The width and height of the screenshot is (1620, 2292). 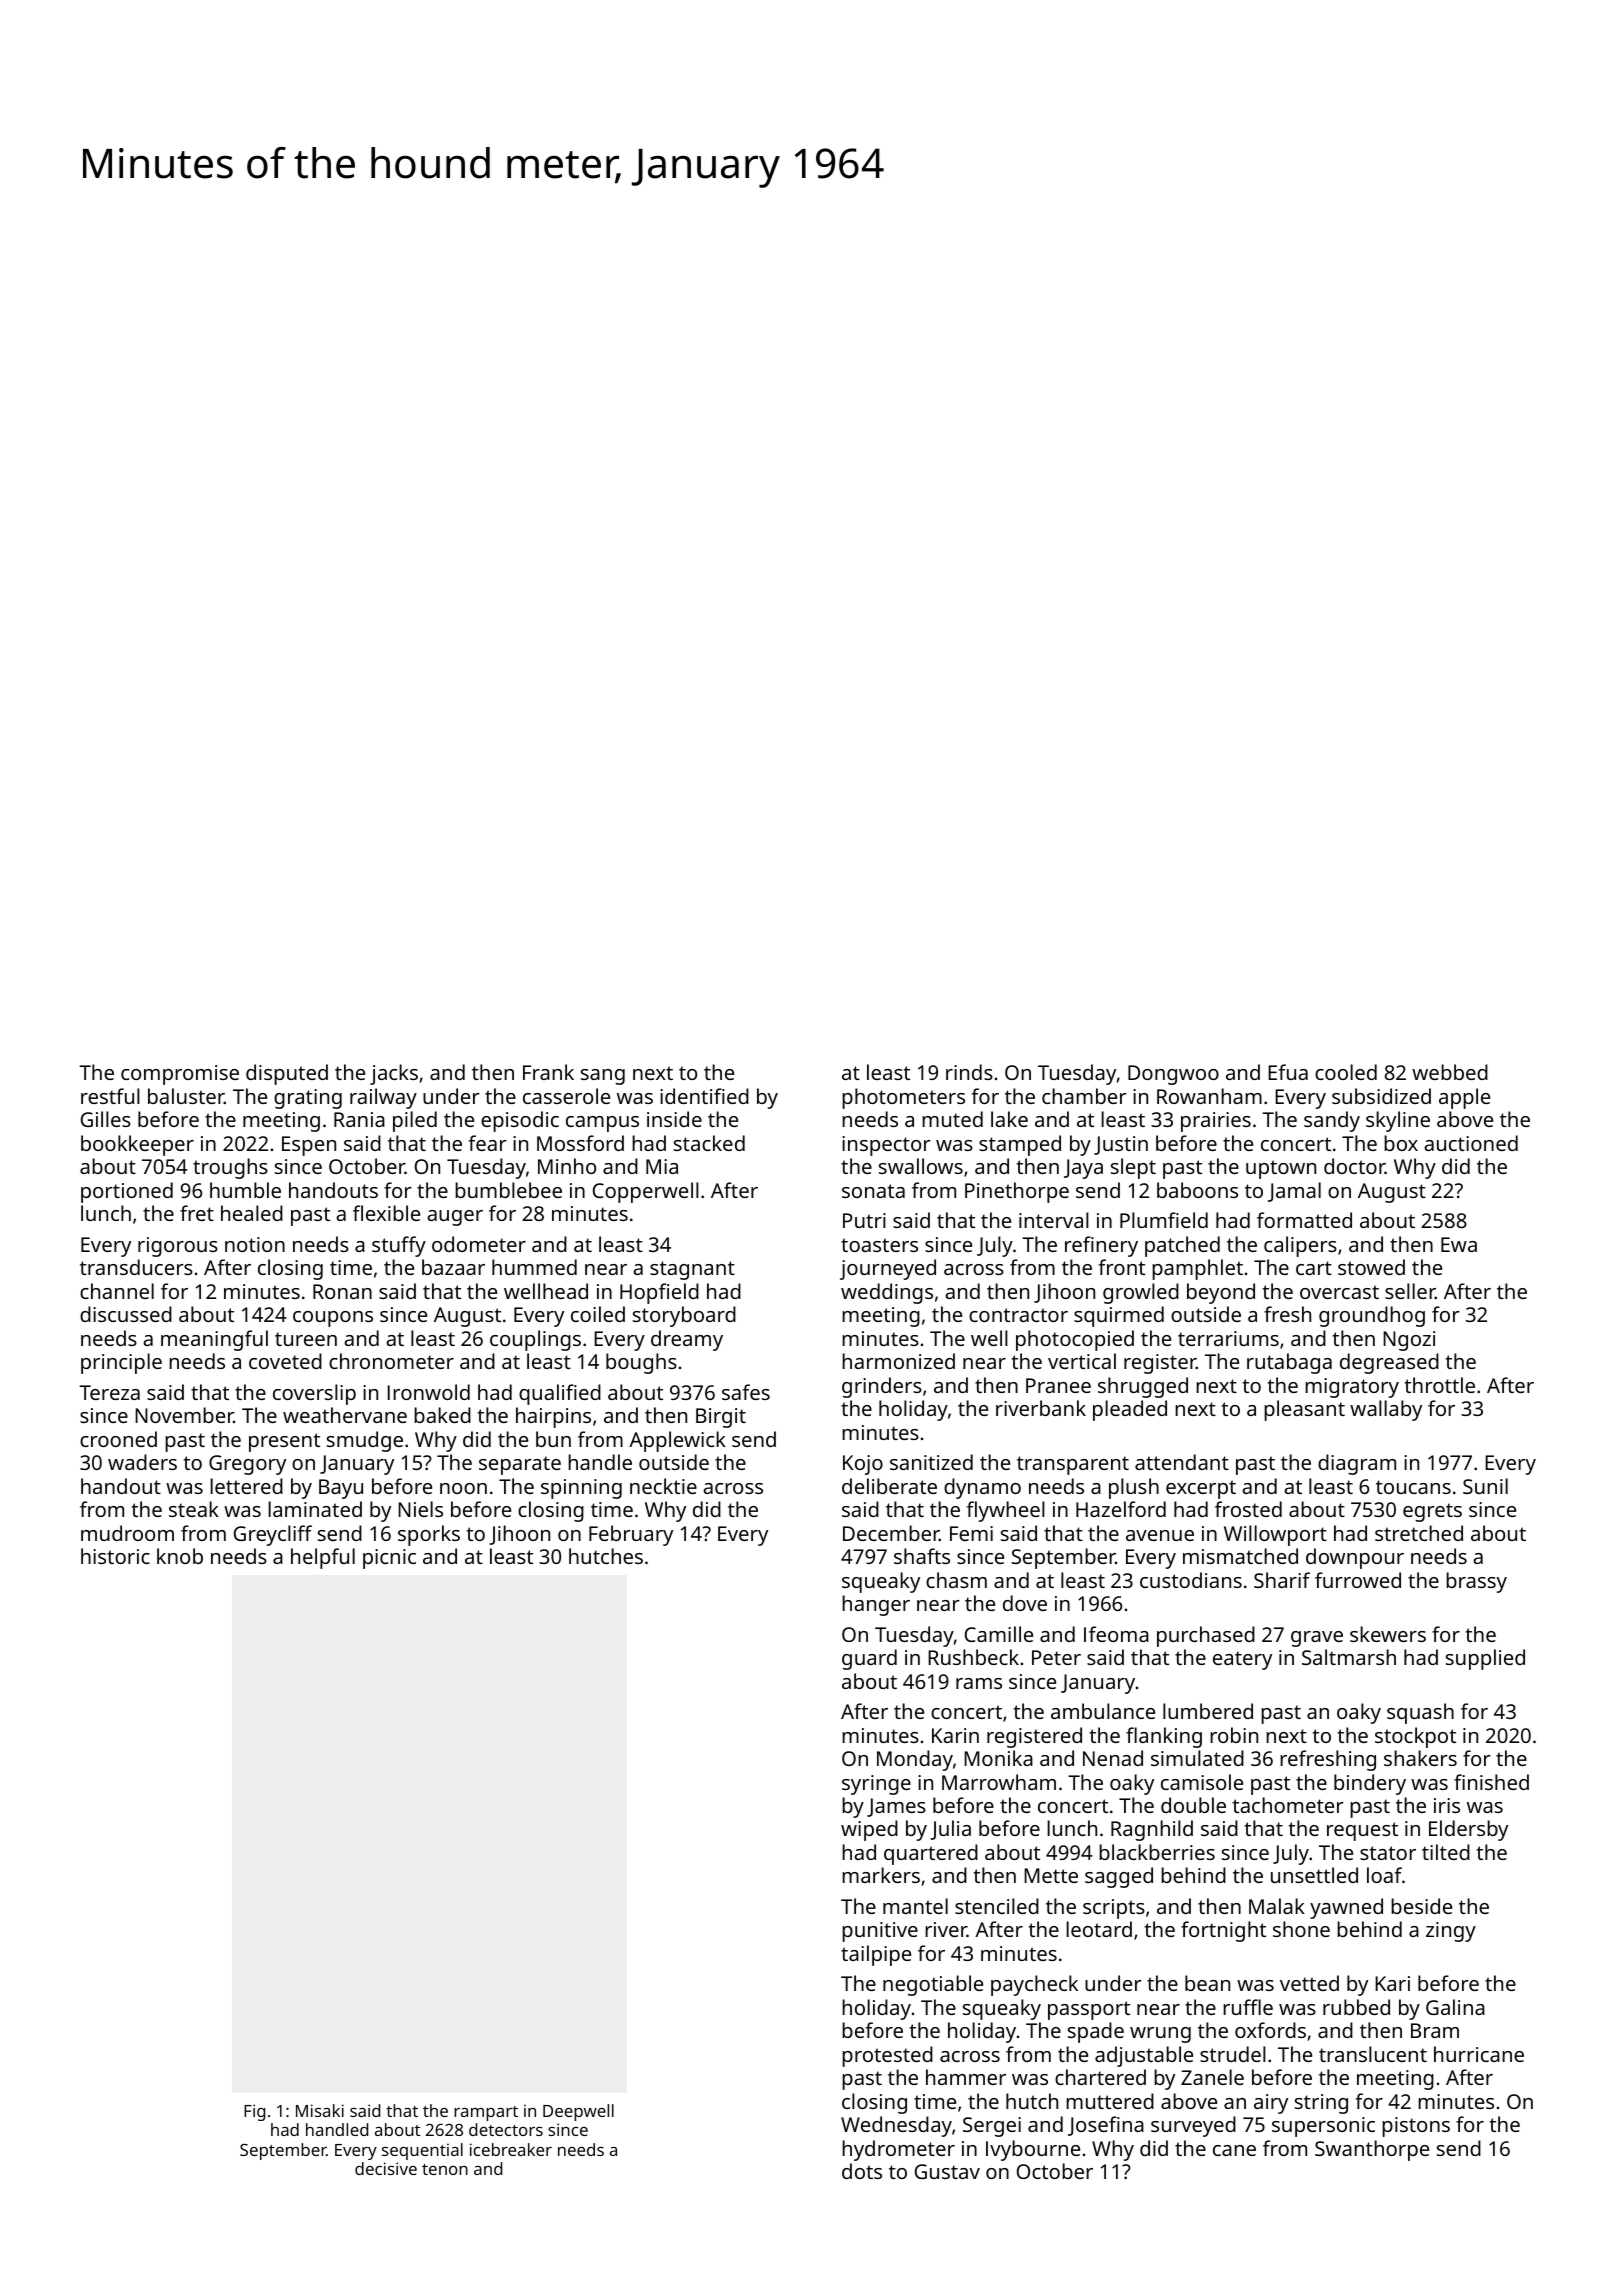 I want to click on coiled, so click(x=598, y=1314).
